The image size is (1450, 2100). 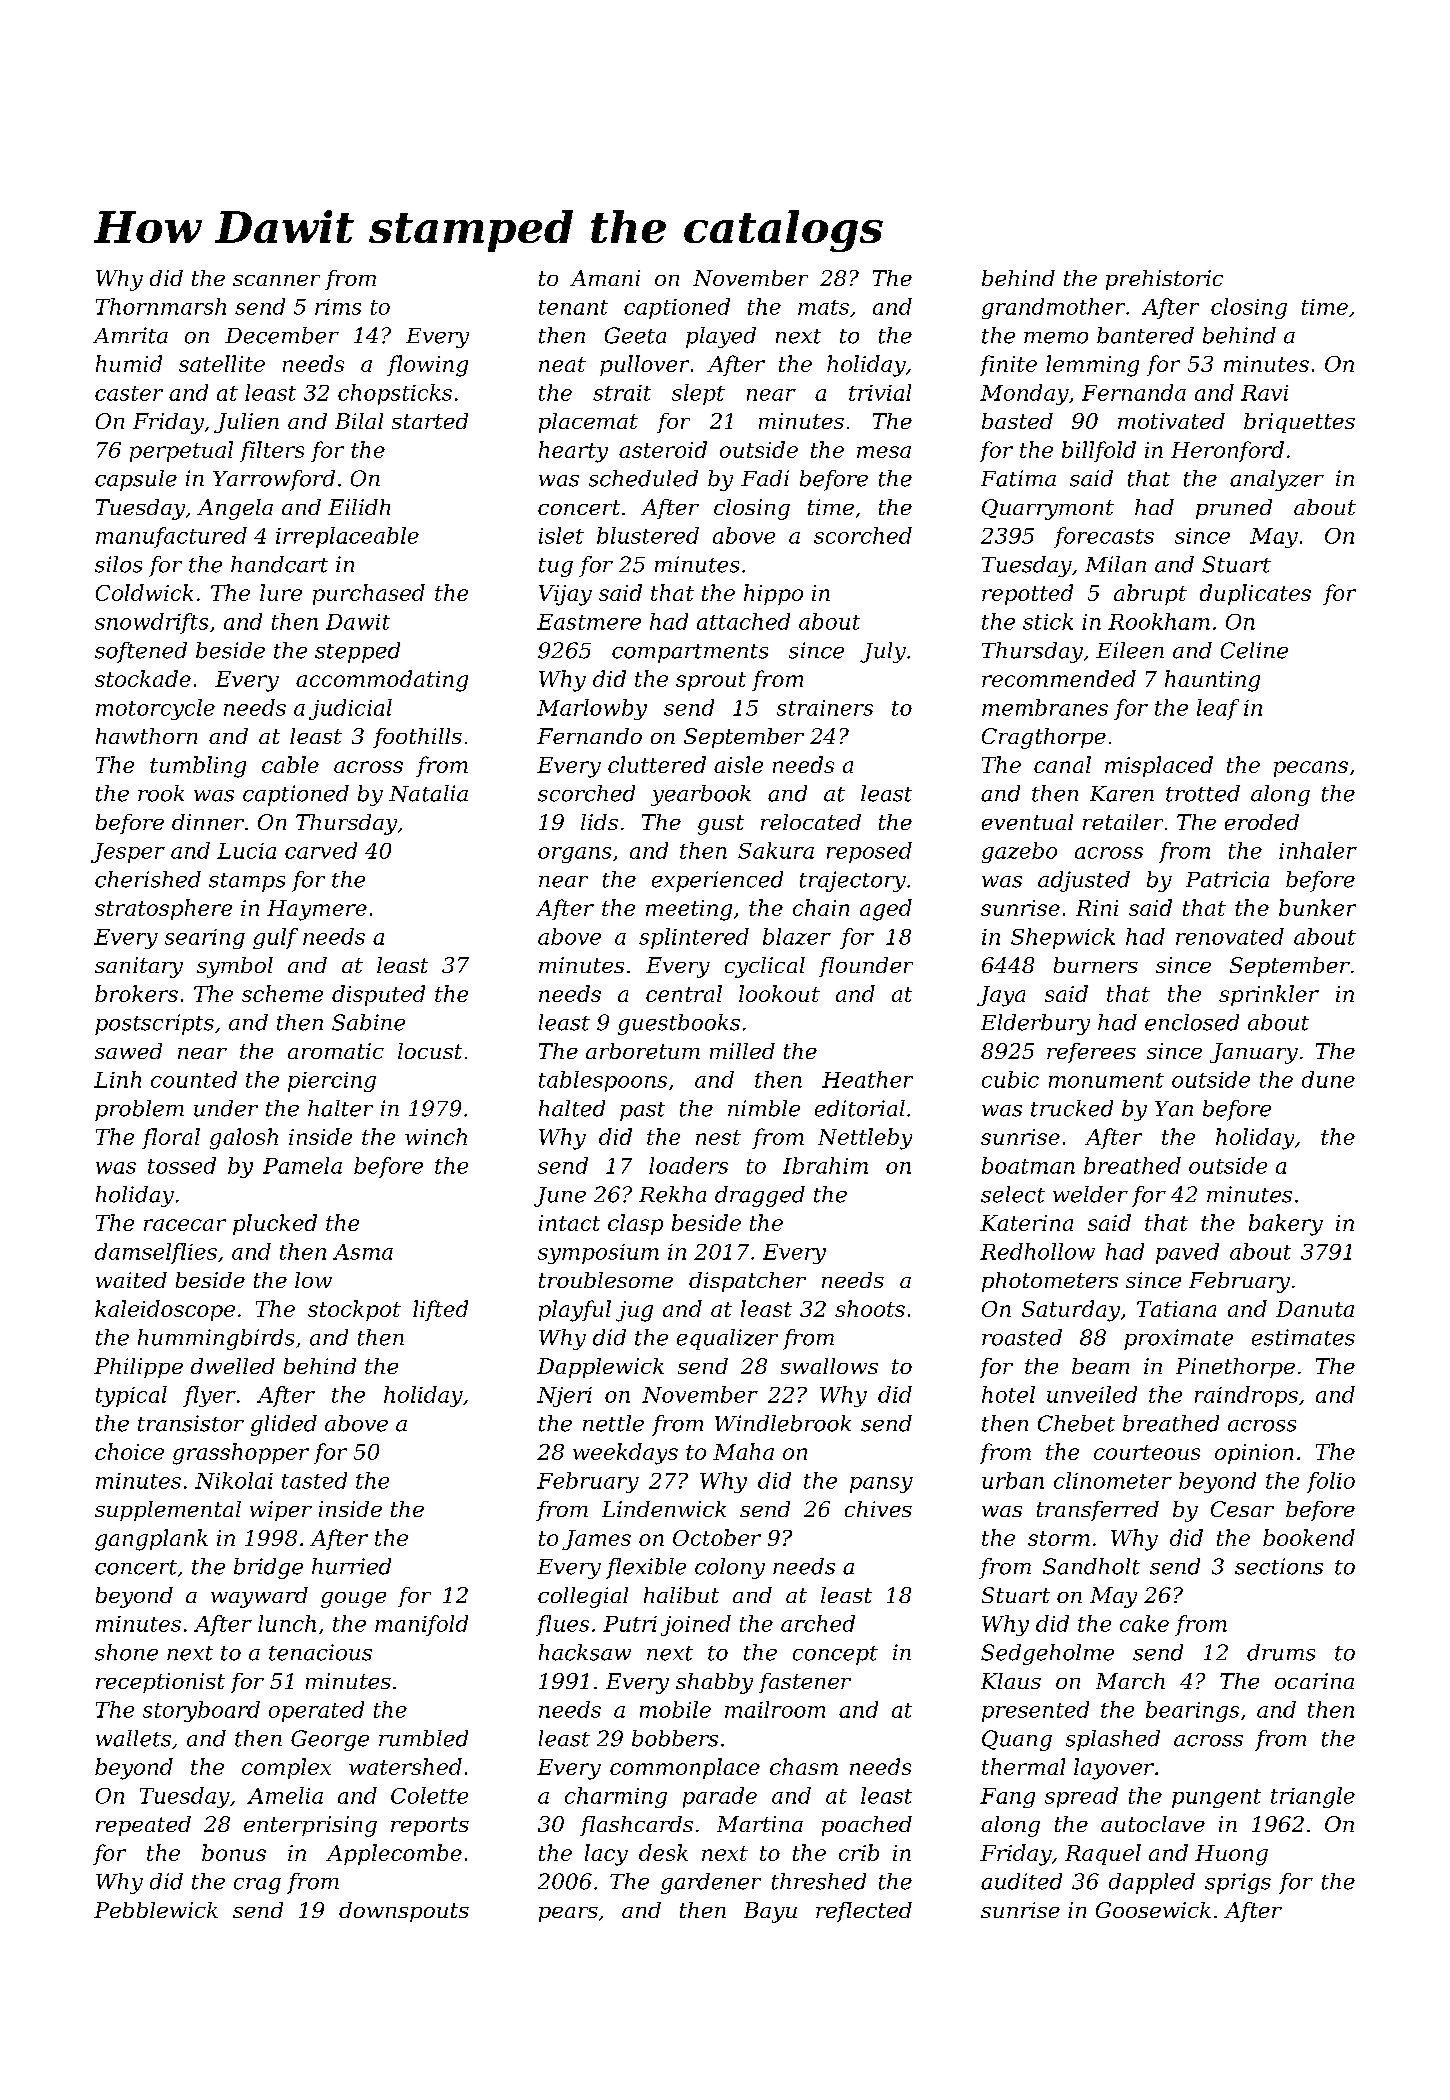 What do you see at coordinates (1045, 707) in the document?
I see `membranes` at bounding box center [1045, 707].
